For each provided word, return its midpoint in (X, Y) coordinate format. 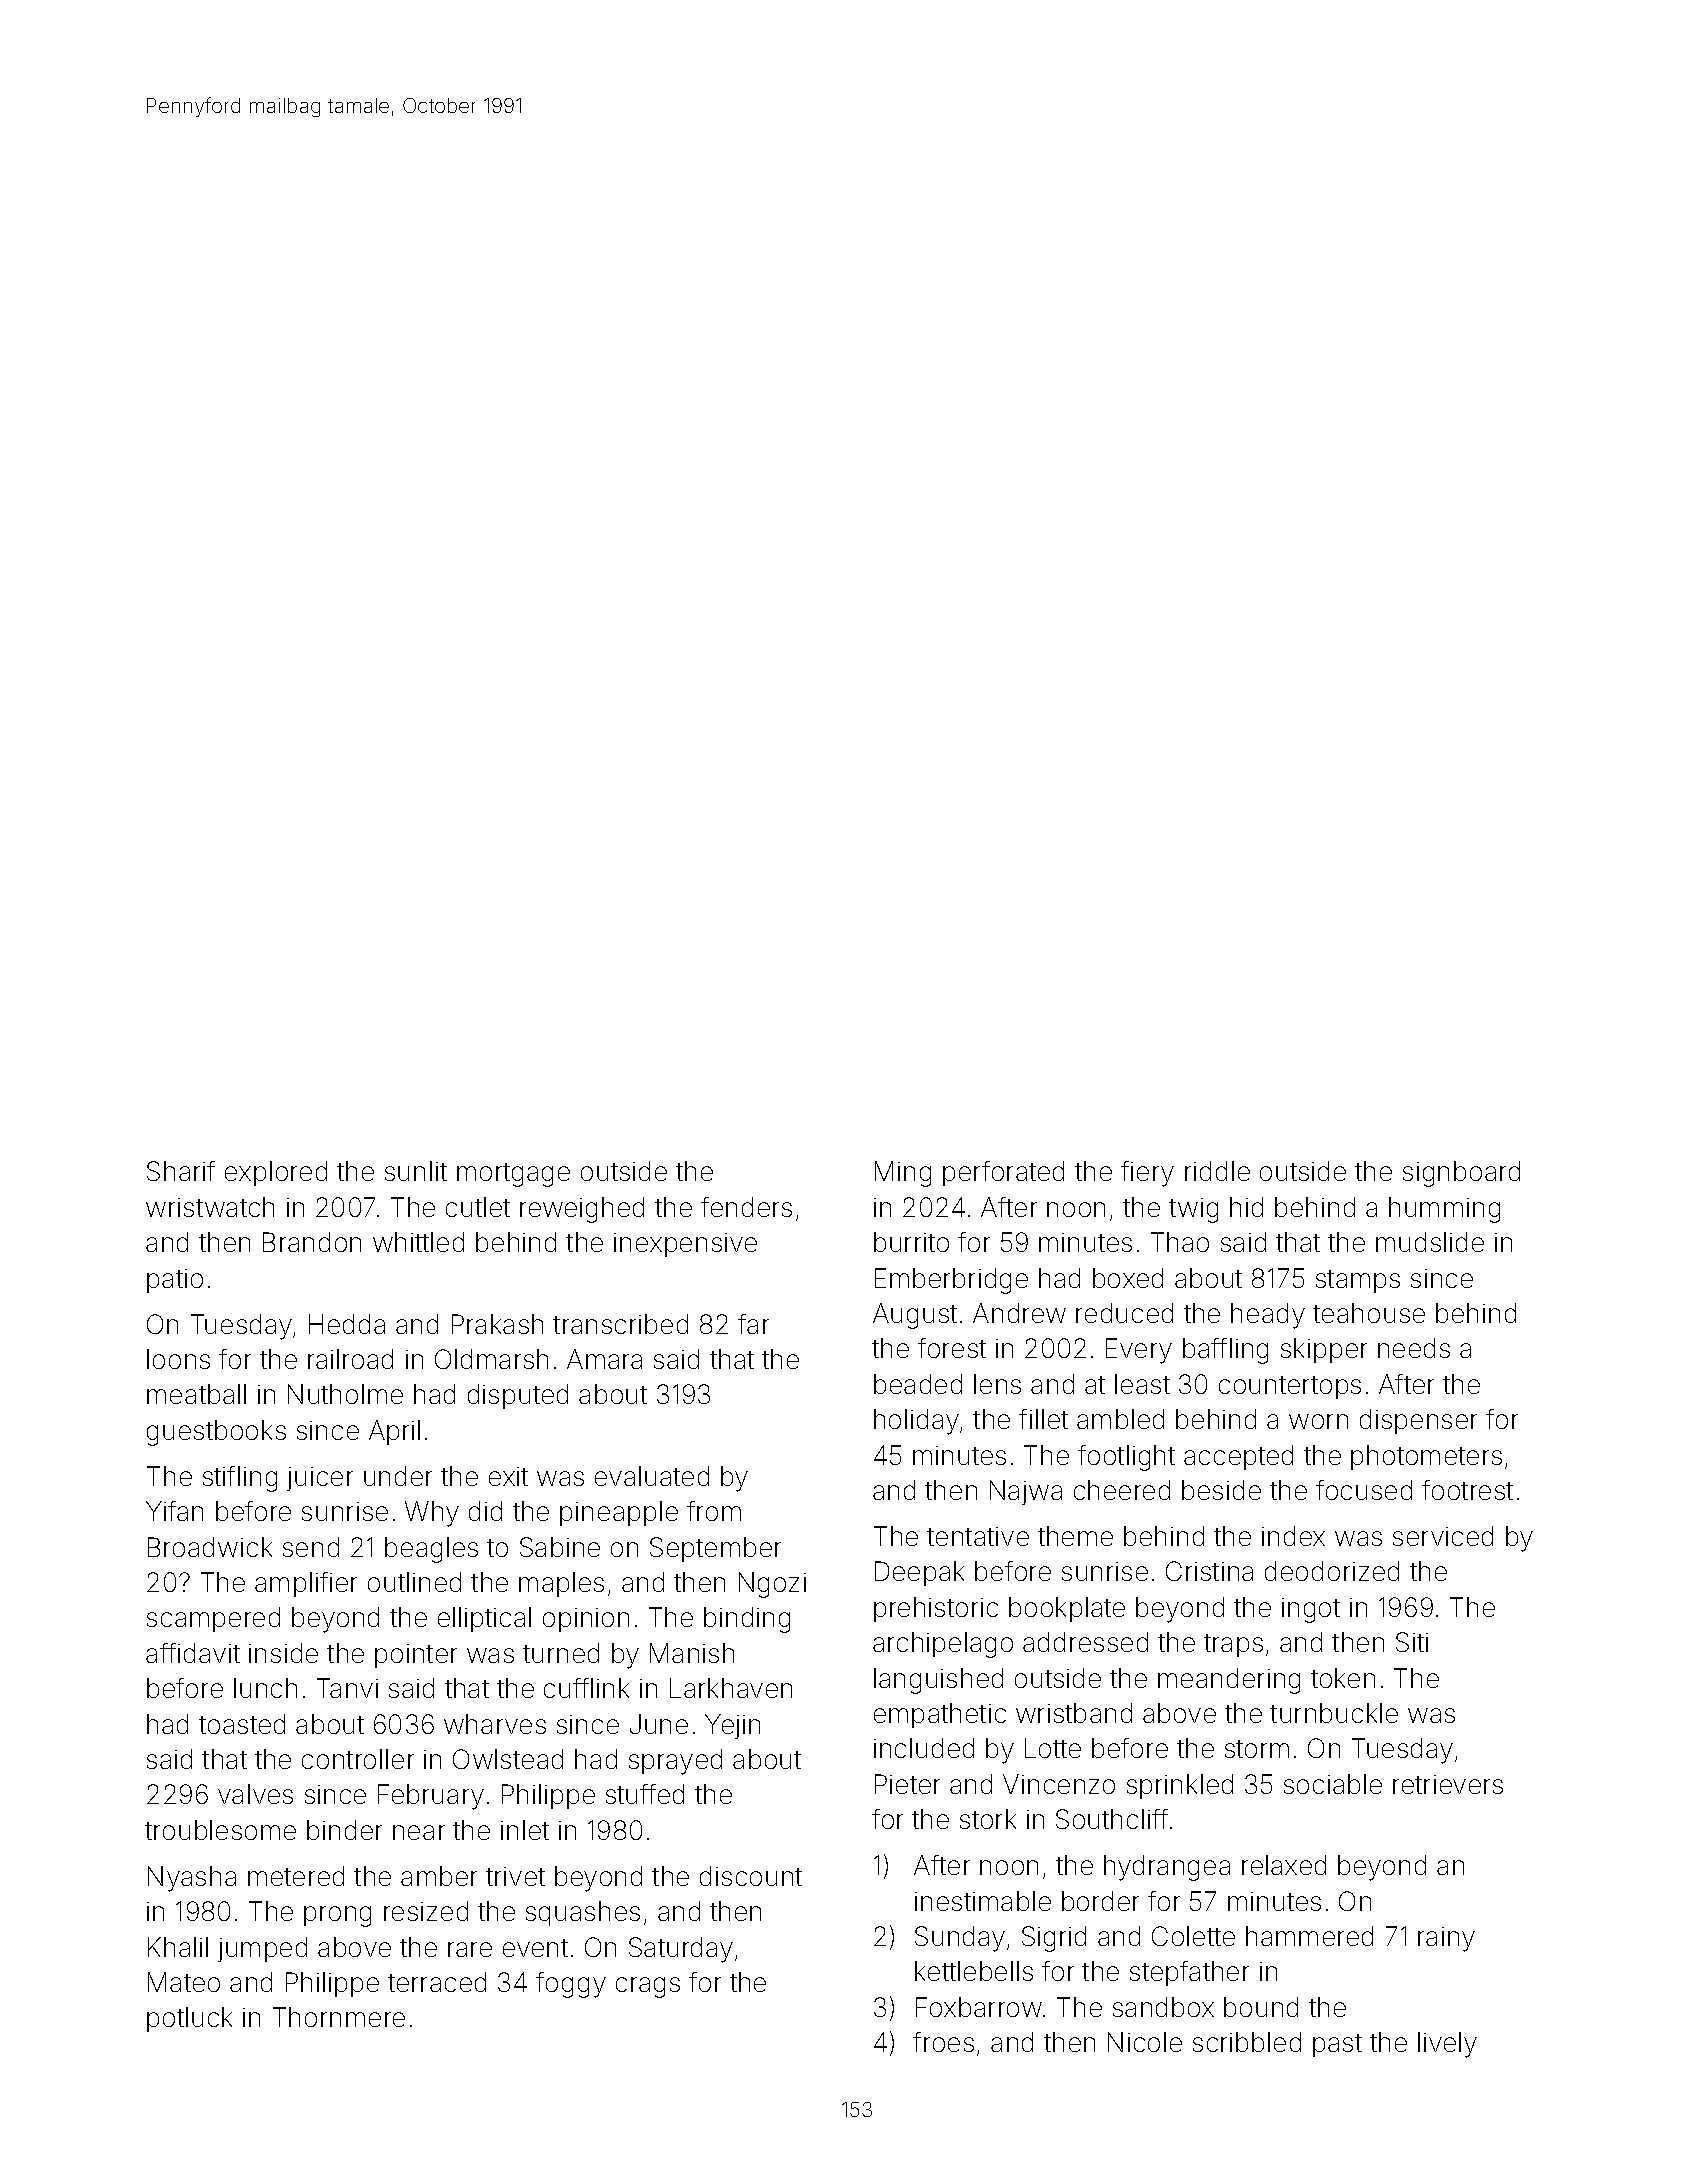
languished (938, 1681)
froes (943, 2042)
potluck (189, 2019)
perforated (1003, 1173)
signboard (1461, 1174)
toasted (242, 1724)
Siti (1412, 1642)
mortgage (513, 1175)
